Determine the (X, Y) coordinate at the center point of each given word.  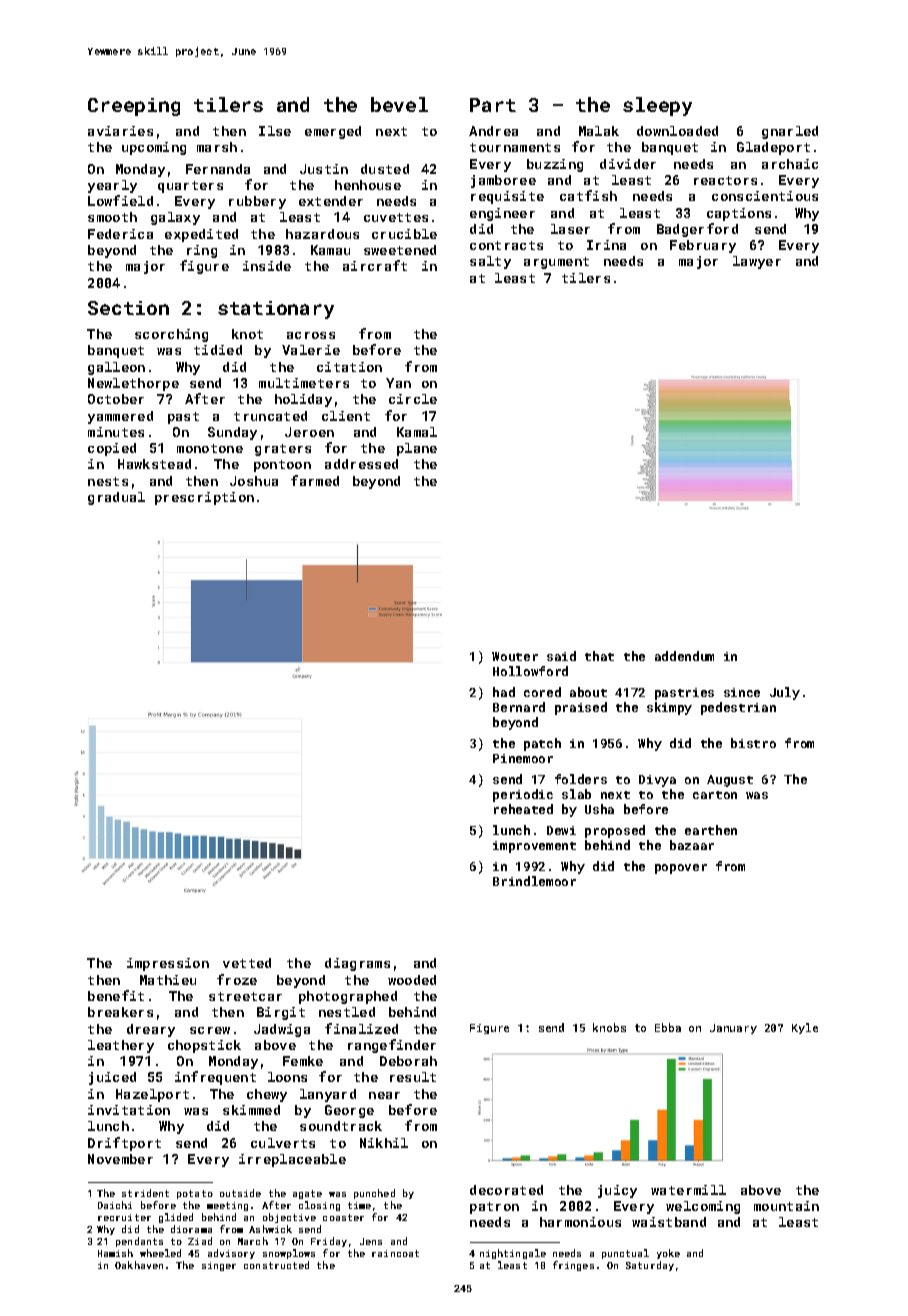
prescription (204, 498)
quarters (190, 187)
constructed (276, 1265)
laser (570, 229)
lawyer (757, 262)
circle (413, 399)
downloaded (677, 131)
